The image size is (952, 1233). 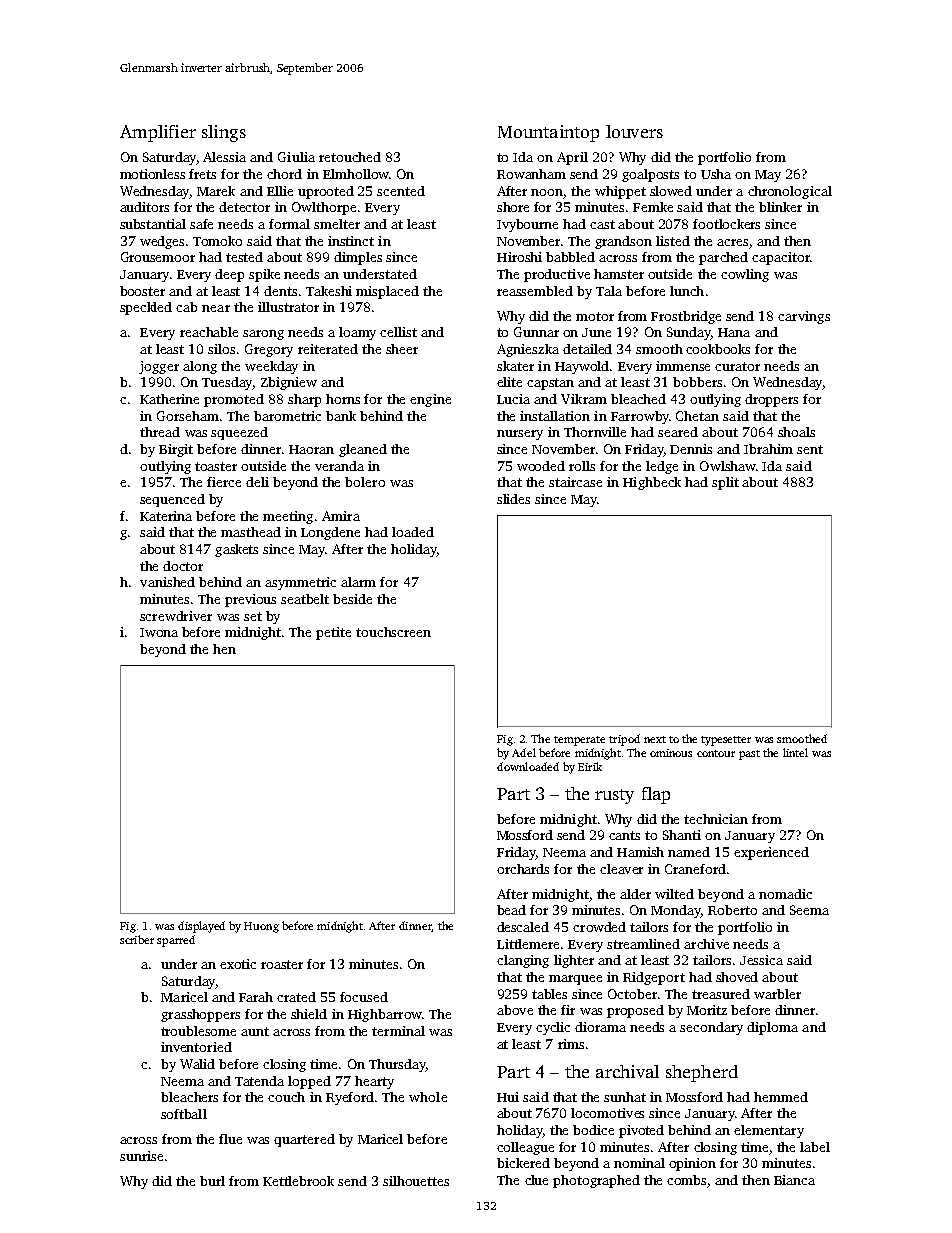 What do you see at coordinates (548, 133) in the document?
I see `Mountaintop` at bounding box center [548, 133].
